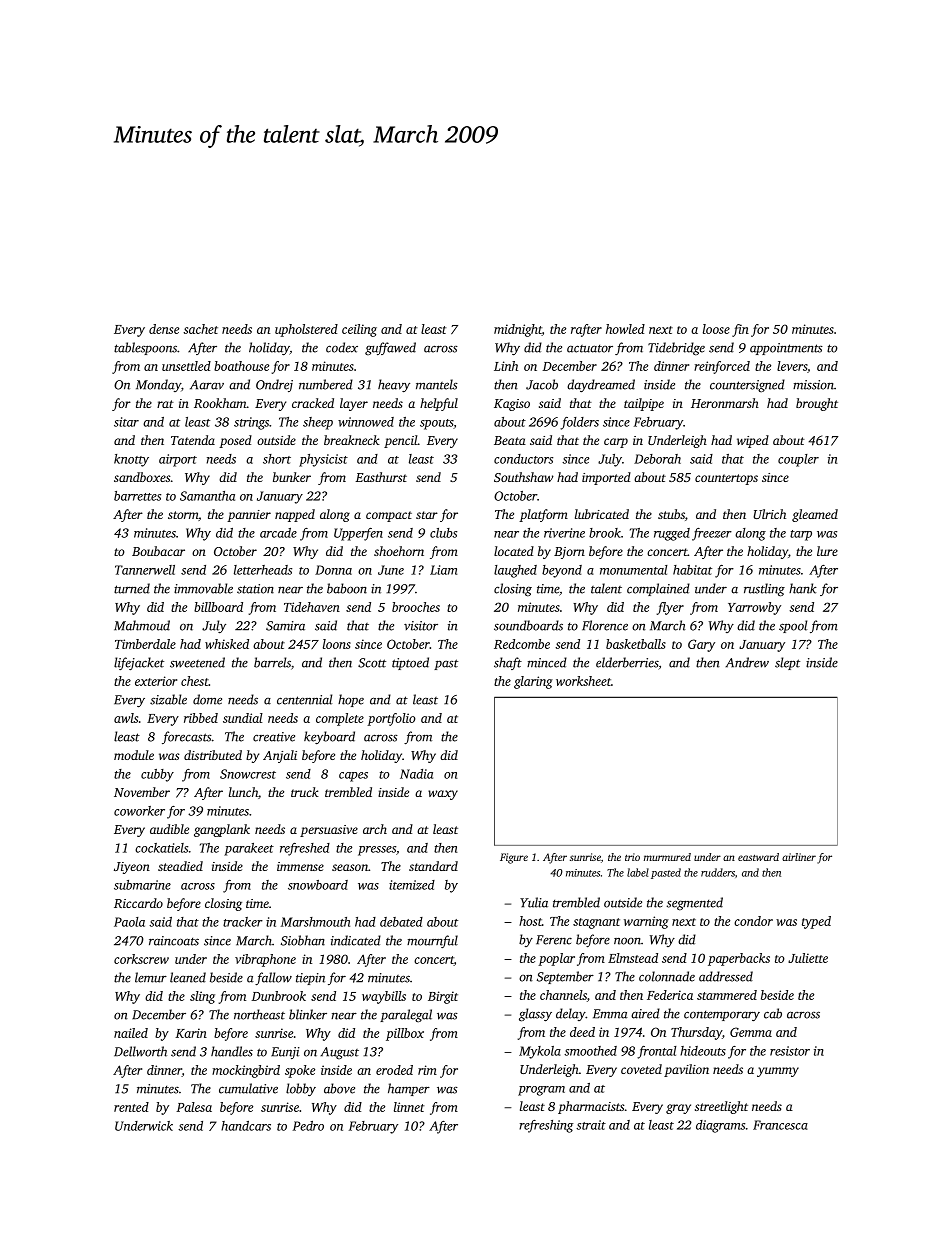 Image resolution: width=952 pixels, height=1233 pixels. Describe the element at coordinates (132, 868) in the page. I see `Jiyeon` at that location.
